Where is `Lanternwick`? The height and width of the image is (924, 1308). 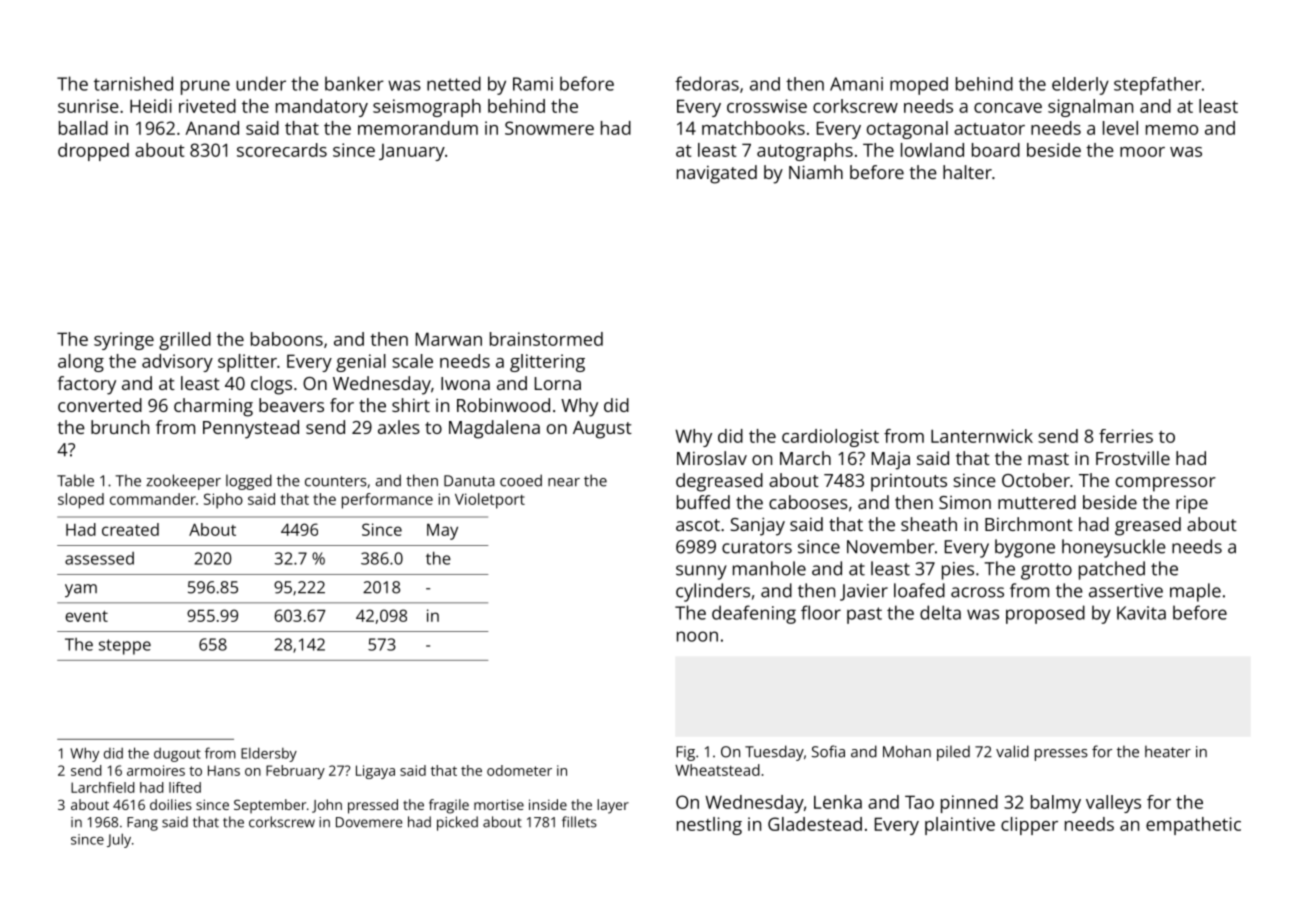
Lanternwick is located at coordinates (982, 436).
